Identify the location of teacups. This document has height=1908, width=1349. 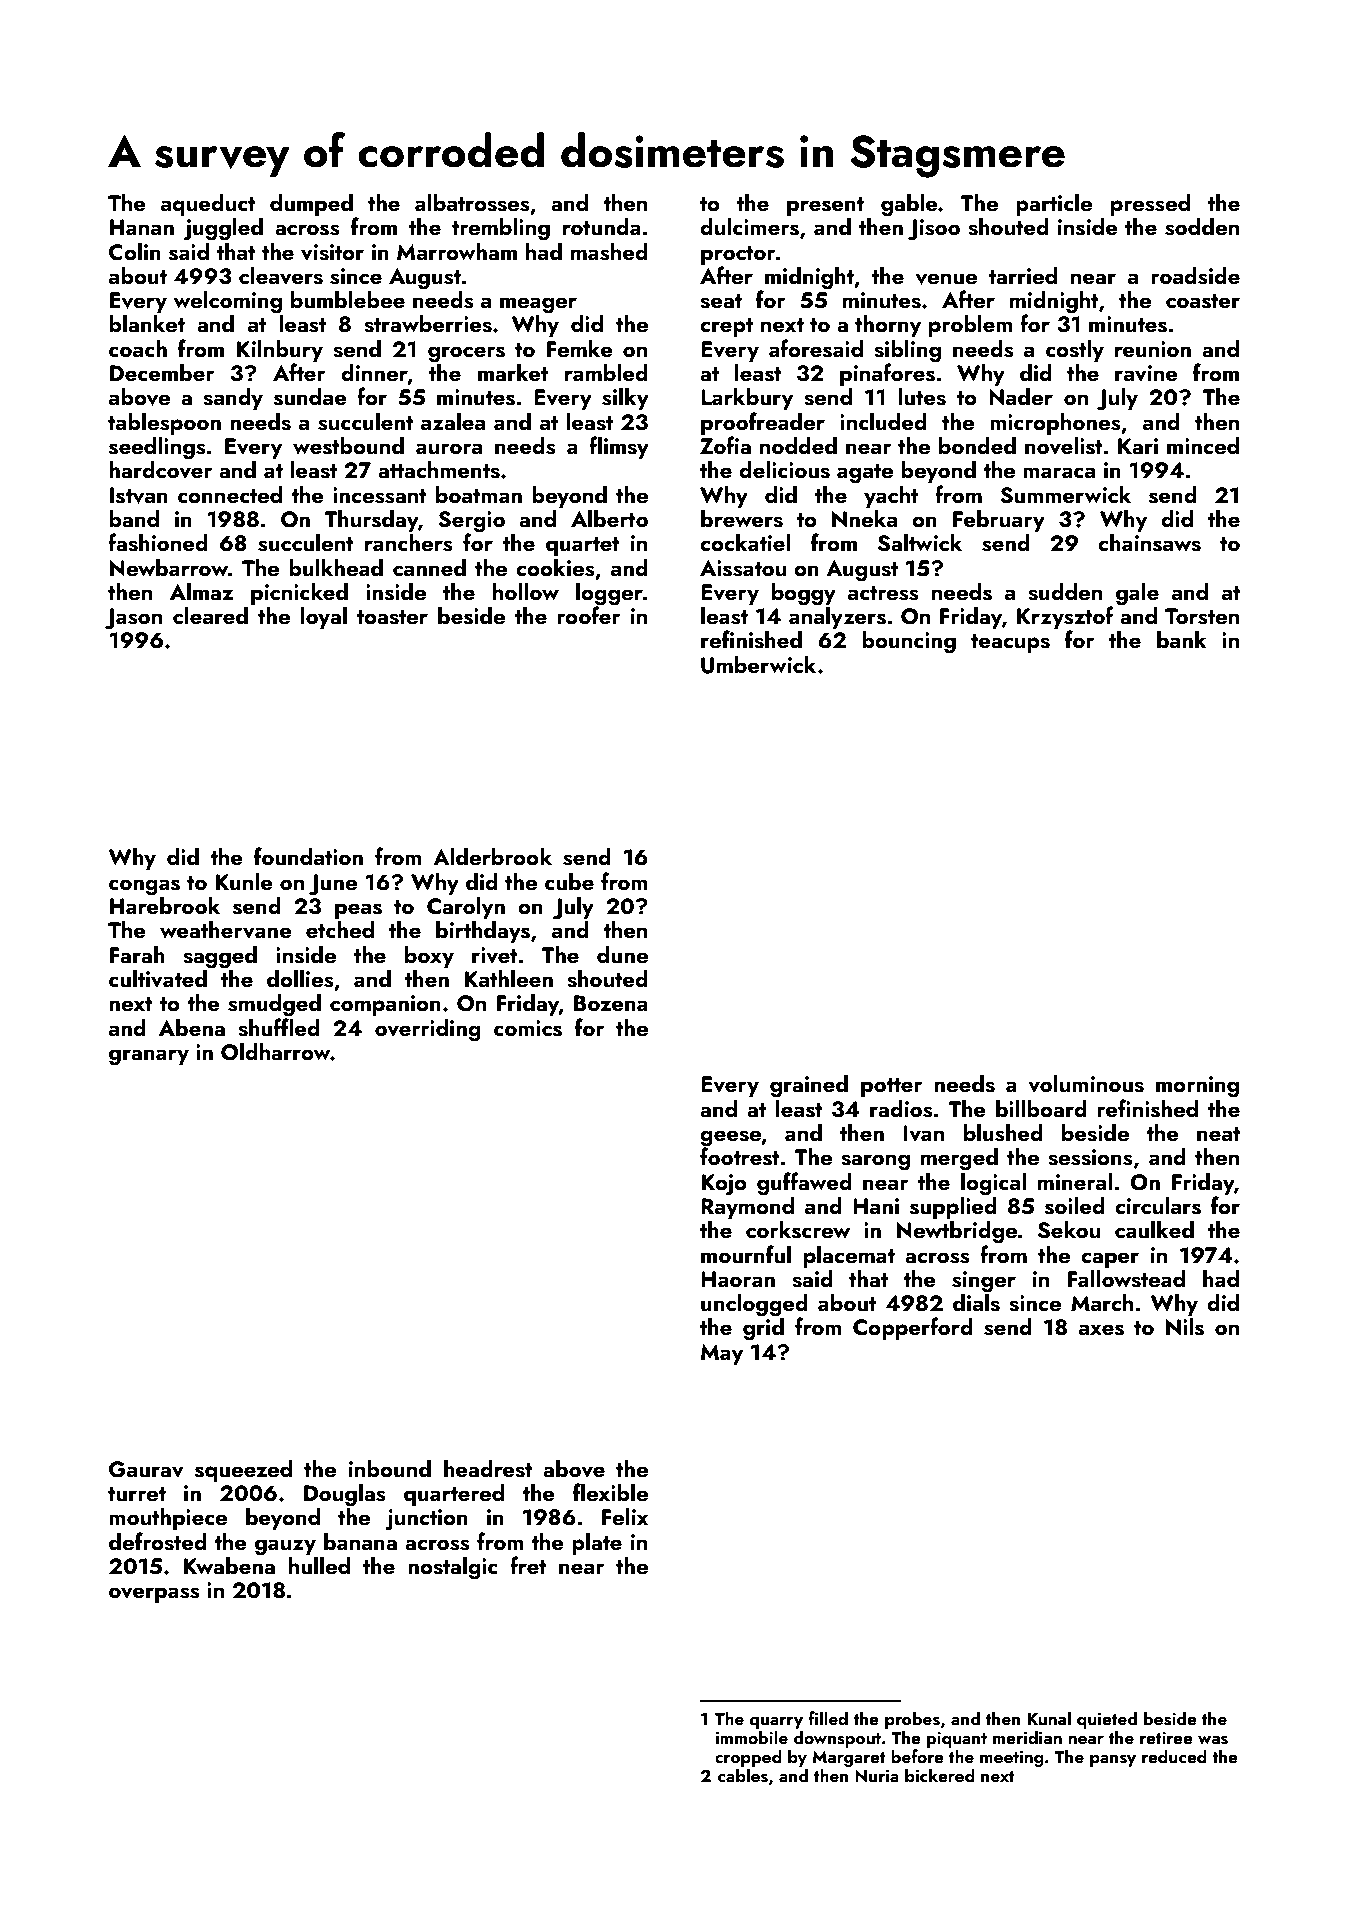
(1010, 643).
